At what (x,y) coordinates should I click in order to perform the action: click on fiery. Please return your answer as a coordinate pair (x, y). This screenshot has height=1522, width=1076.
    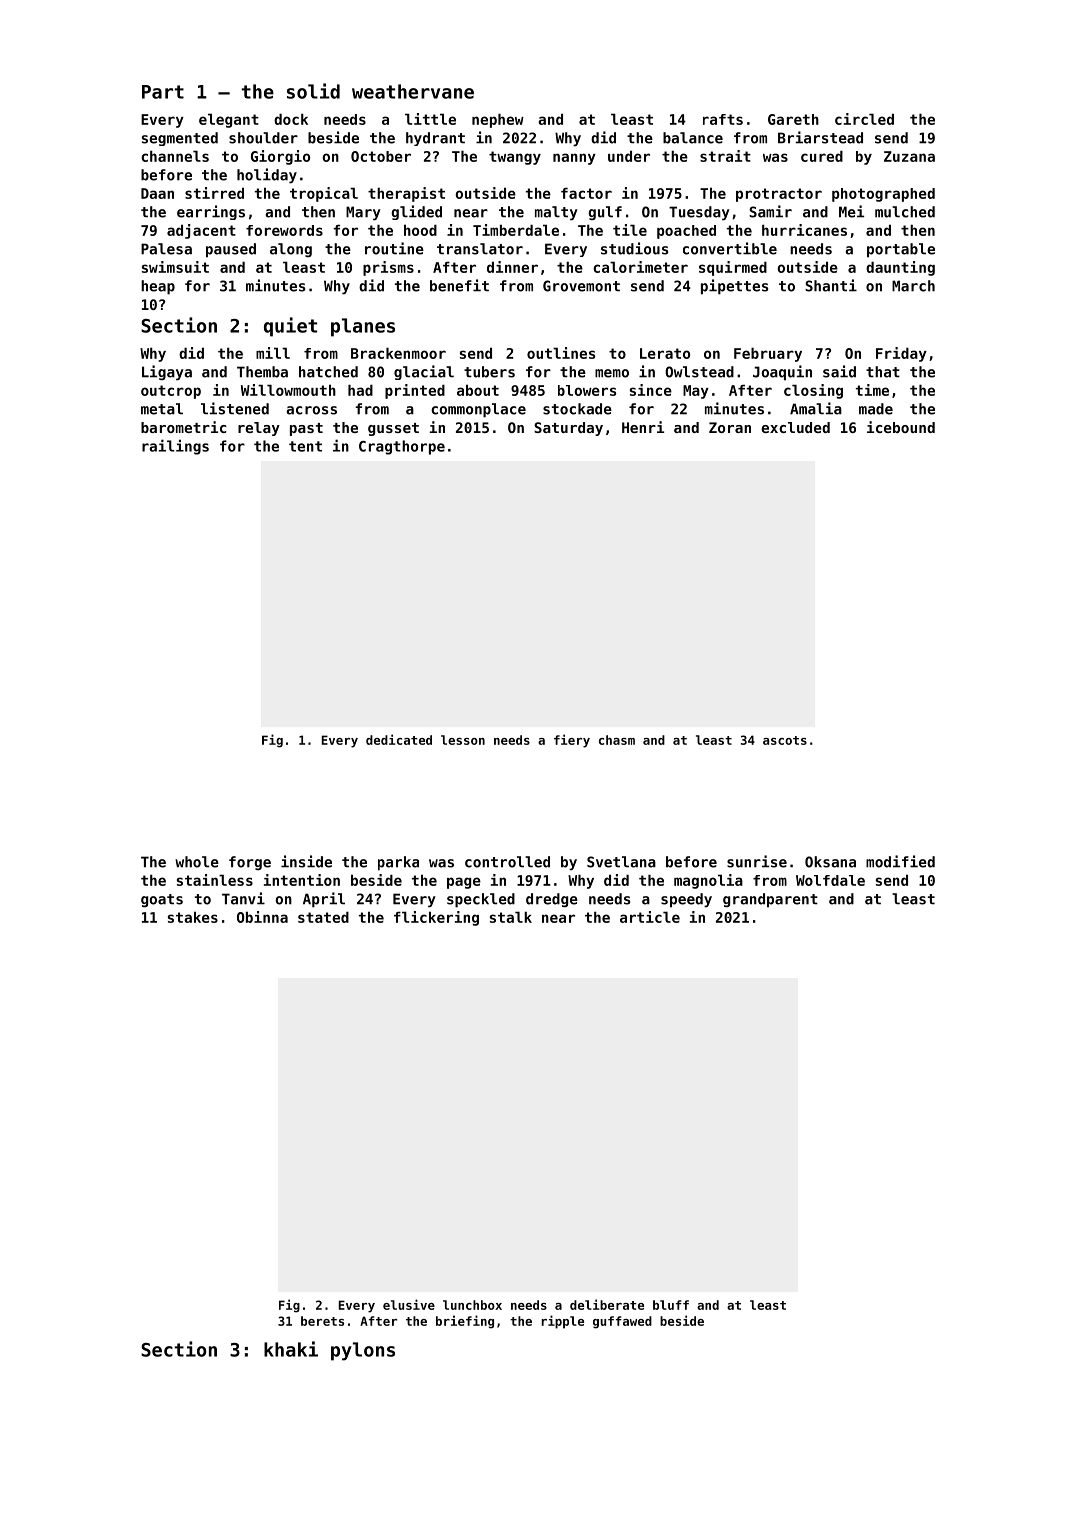
    Looking at the image, I should click on (572, 741).
